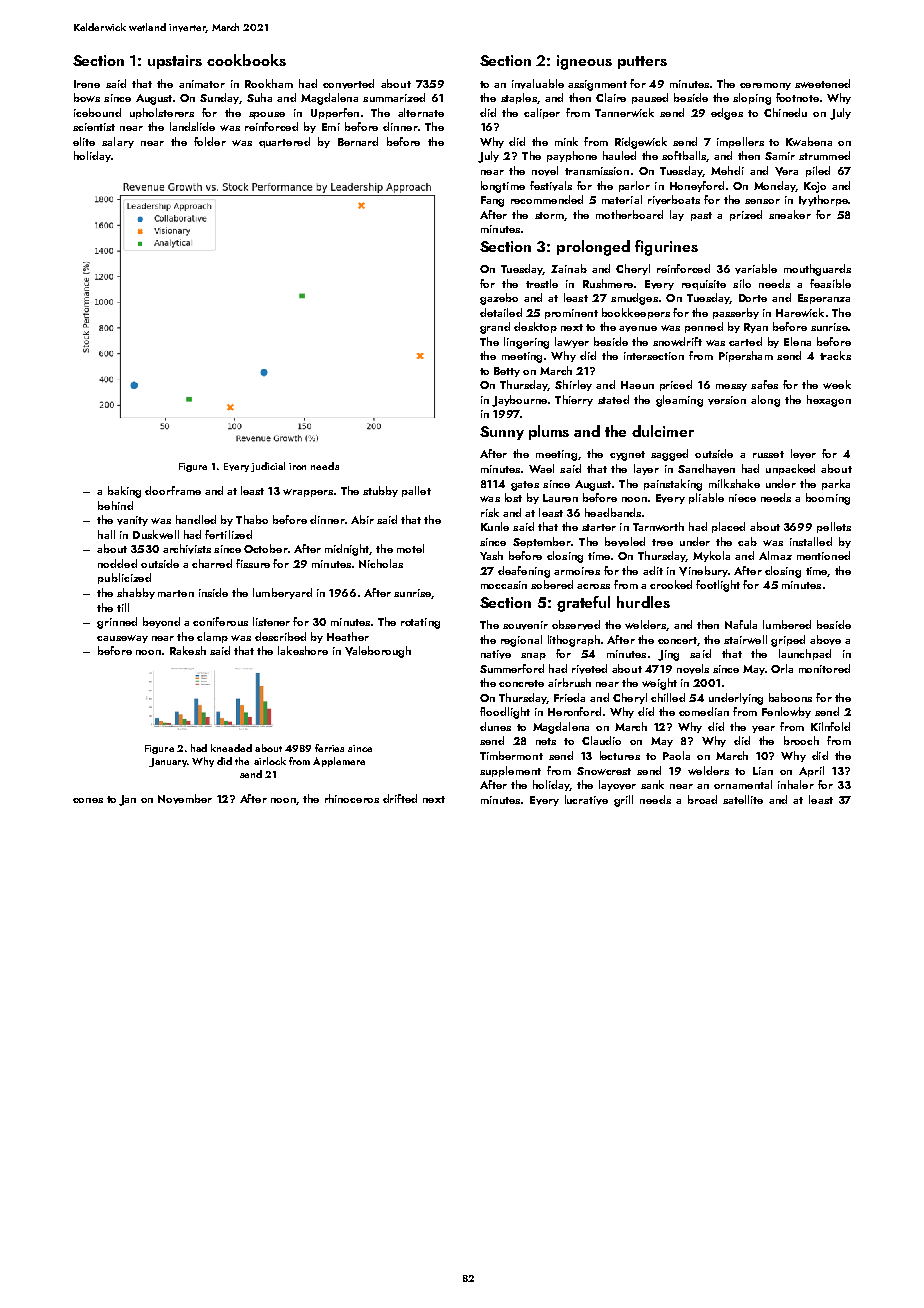 The width and height of the screenshot is (924, 1308). What do you see at coordinates (768, 454) in the screenshot?
I see `russet` at bounding box center [768, 454].
